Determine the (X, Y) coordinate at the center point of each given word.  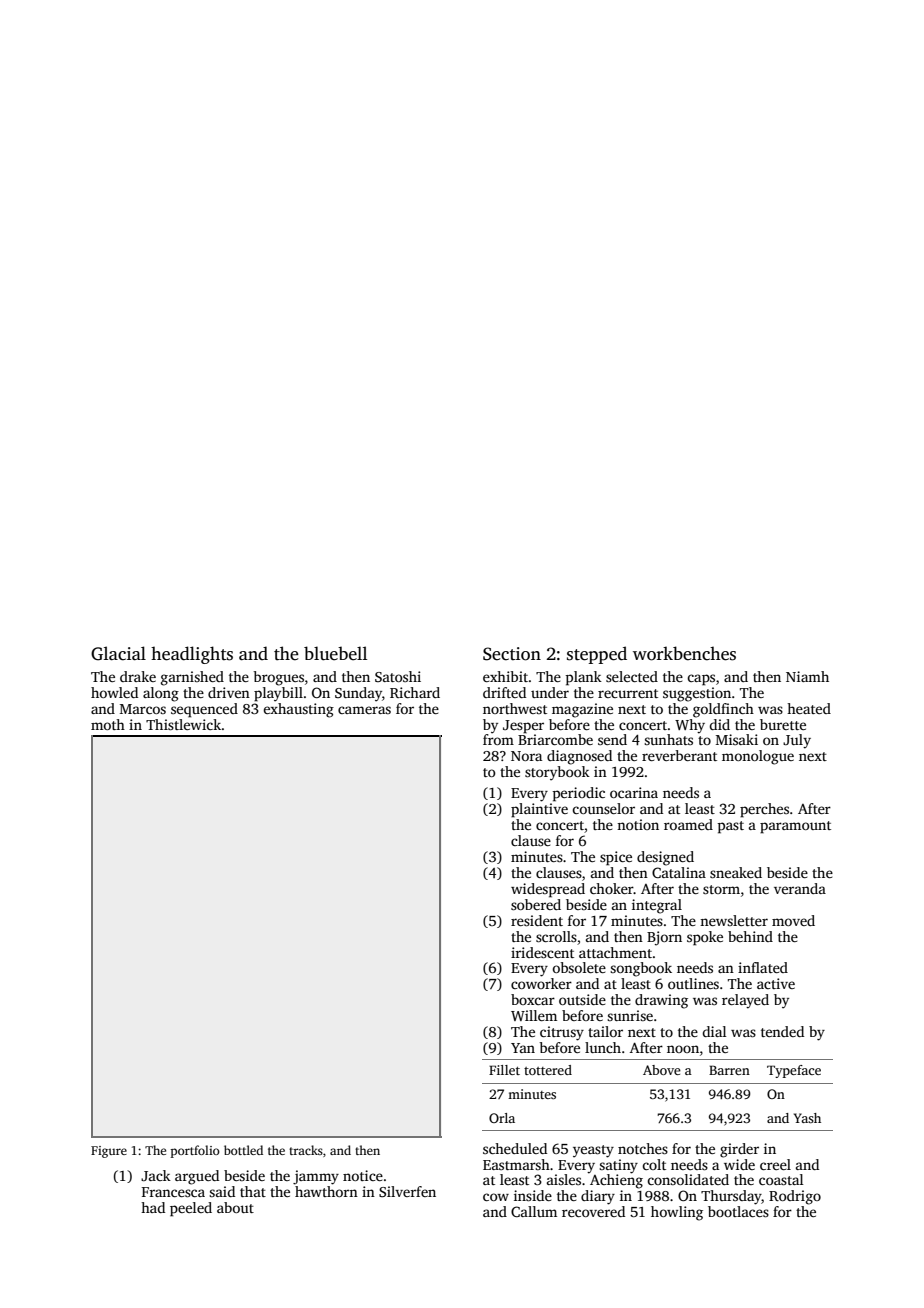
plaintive (539, 810)
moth (108, 724)
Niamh (807, 676)
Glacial (118, 653)
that (253, 1191)
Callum (534, 1211)
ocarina (634, 792)
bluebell (335, 653)
